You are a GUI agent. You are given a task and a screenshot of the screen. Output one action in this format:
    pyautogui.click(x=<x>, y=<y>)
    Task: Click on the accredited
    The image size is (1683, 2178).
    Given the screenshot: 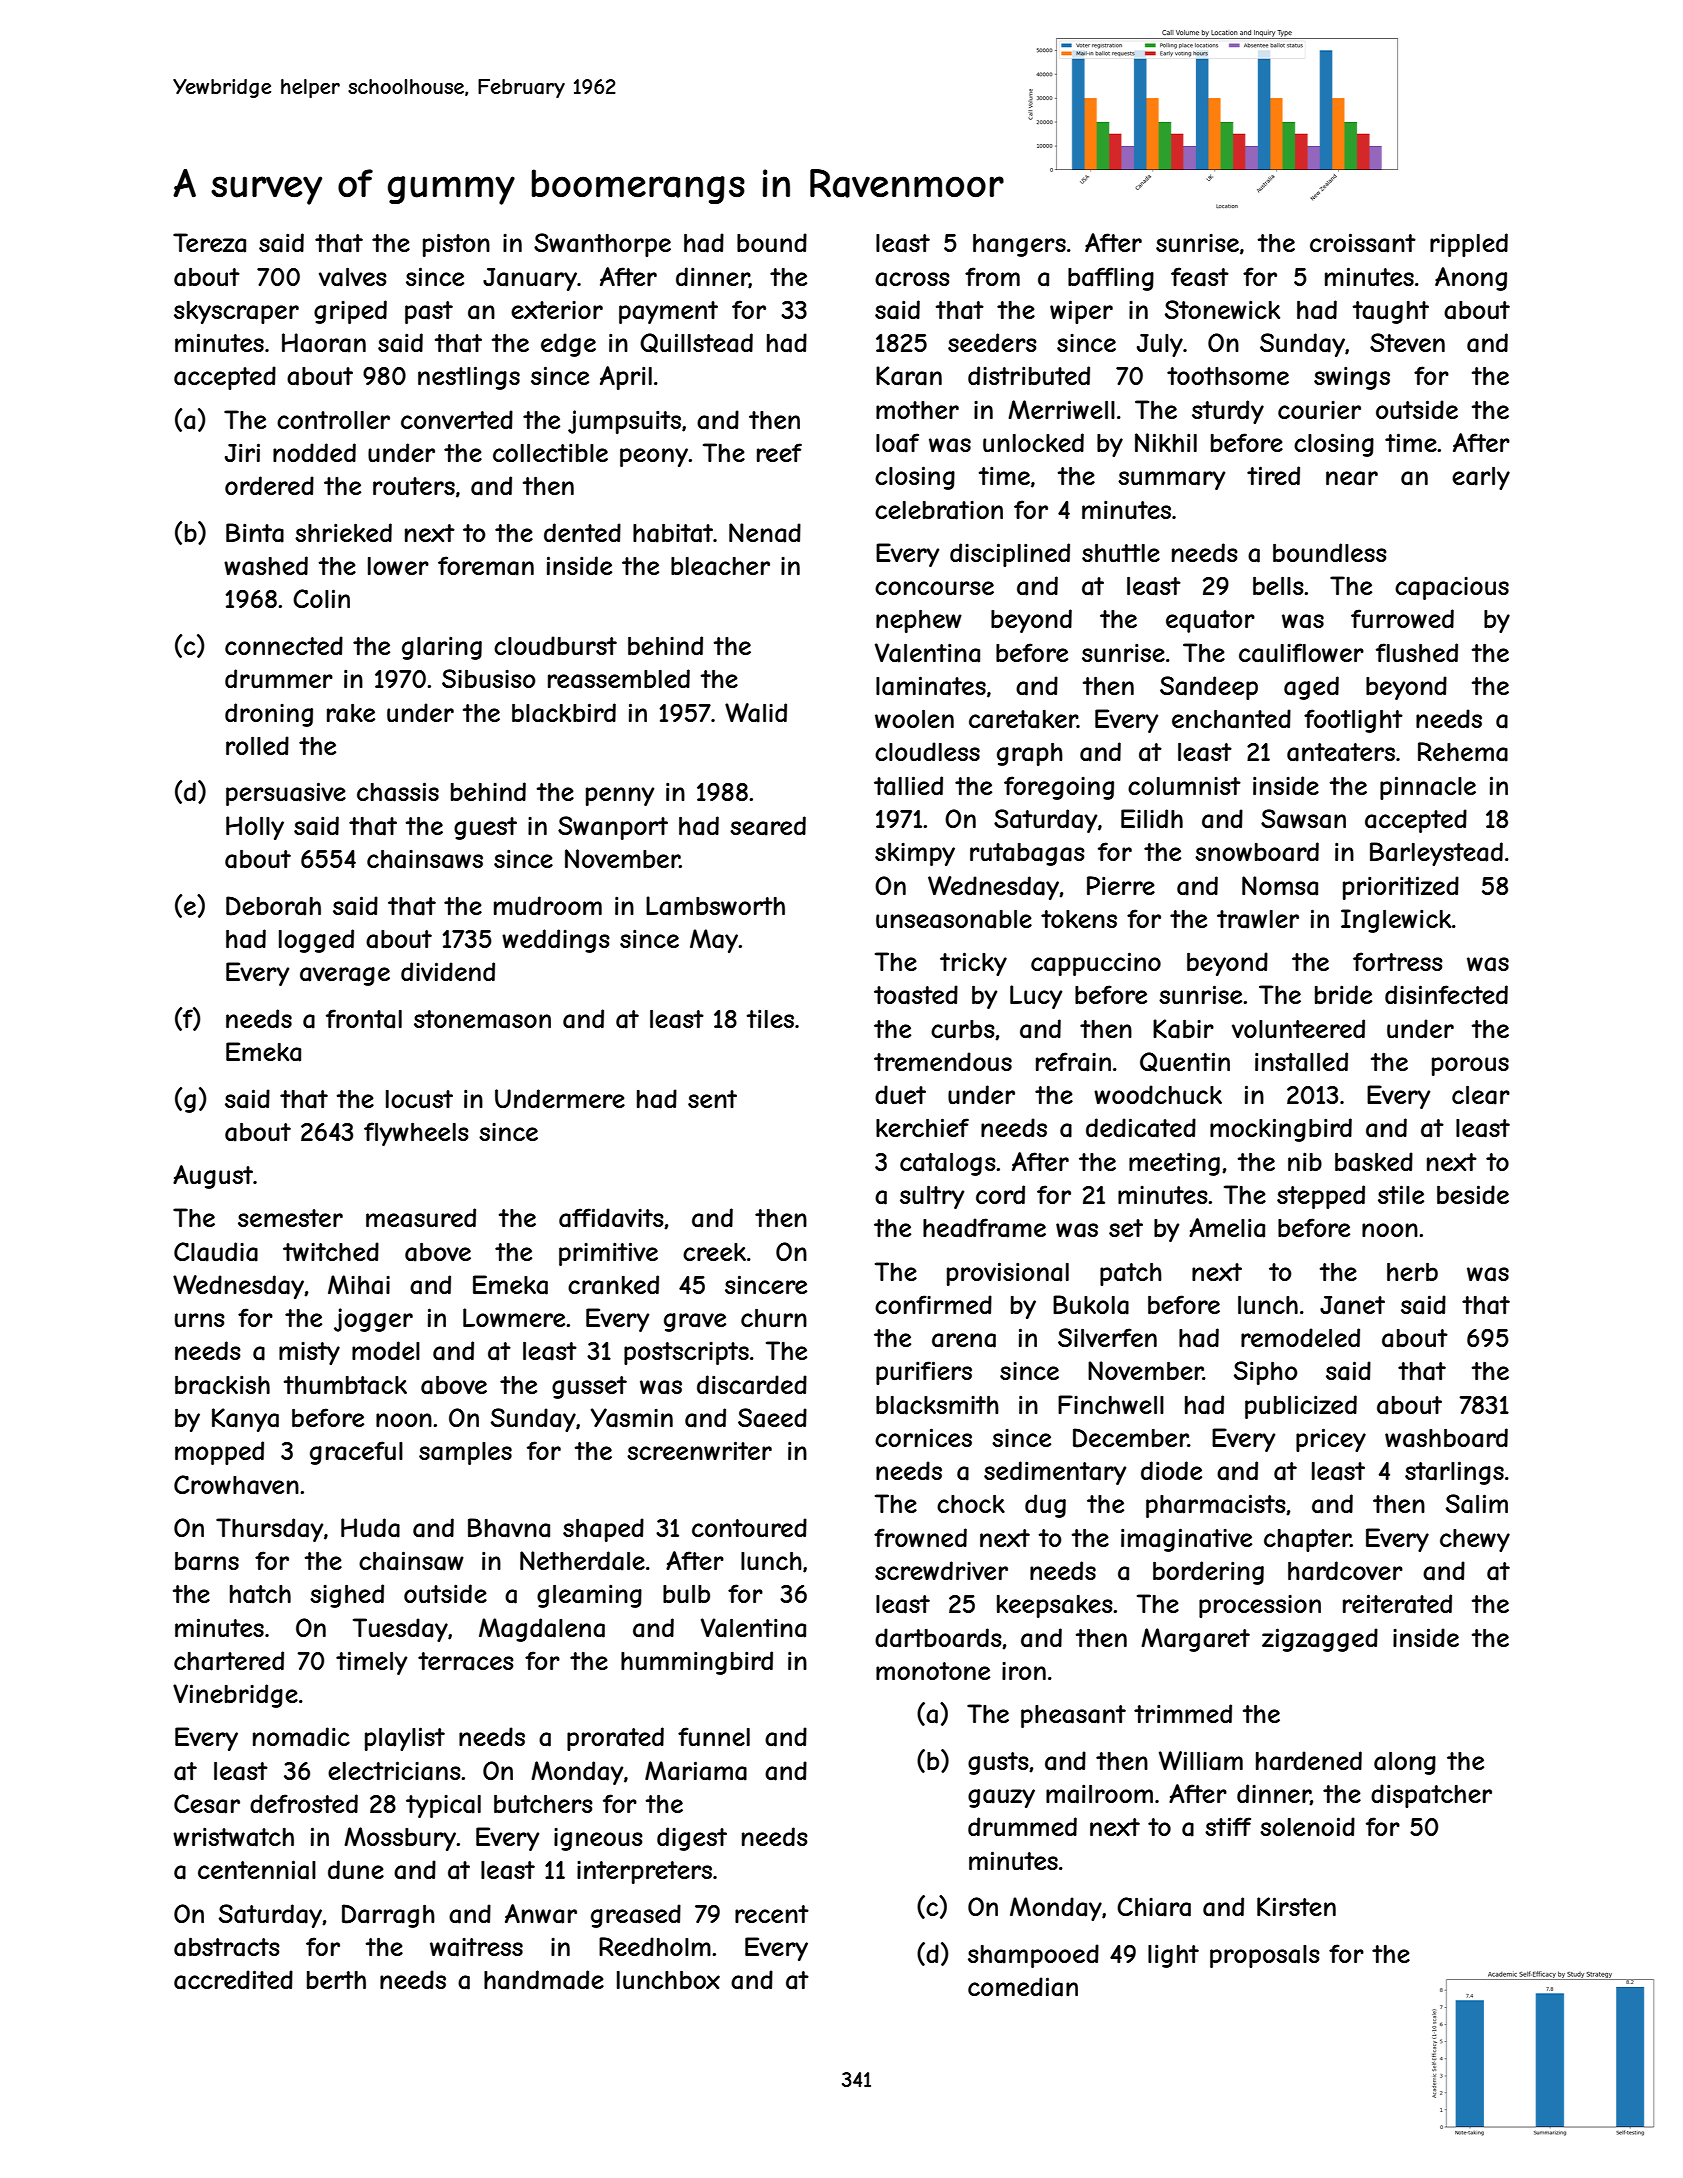 What is the action you would take?
    pyautogui.click(x=233, y=1980)
